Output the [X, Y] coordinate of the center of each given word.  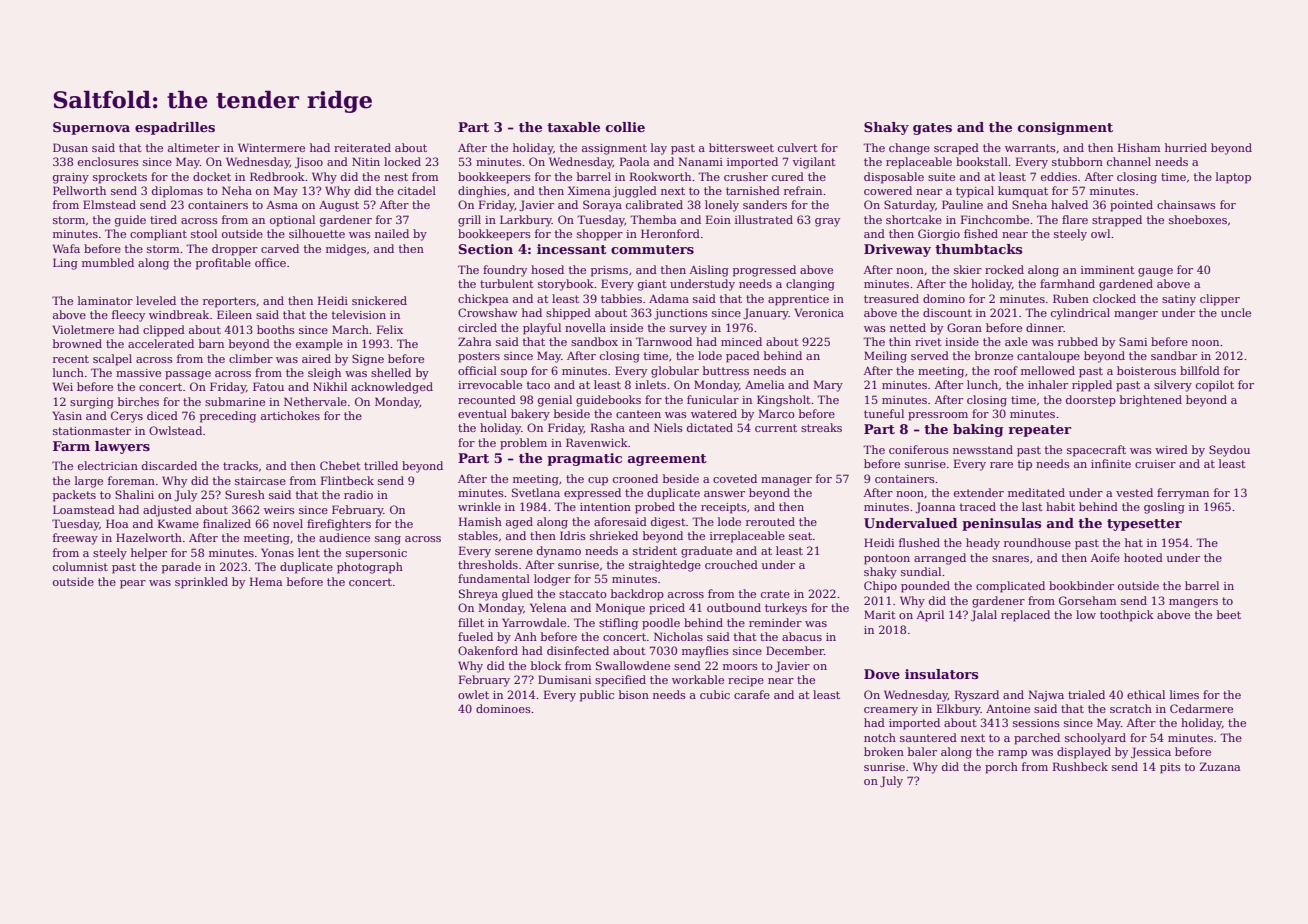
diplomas [177, 192]
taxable [573, 127]
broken [884, 751]
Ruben [1071, 298]
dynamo [559, 552]
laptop [1233, 178]
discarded [169, 465]
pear [133, 584]
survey [688, 330]
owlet [473, 694]
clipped [164, 331]
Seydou [1229, 451]
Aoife [1105, 557]
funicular [713, 399]
